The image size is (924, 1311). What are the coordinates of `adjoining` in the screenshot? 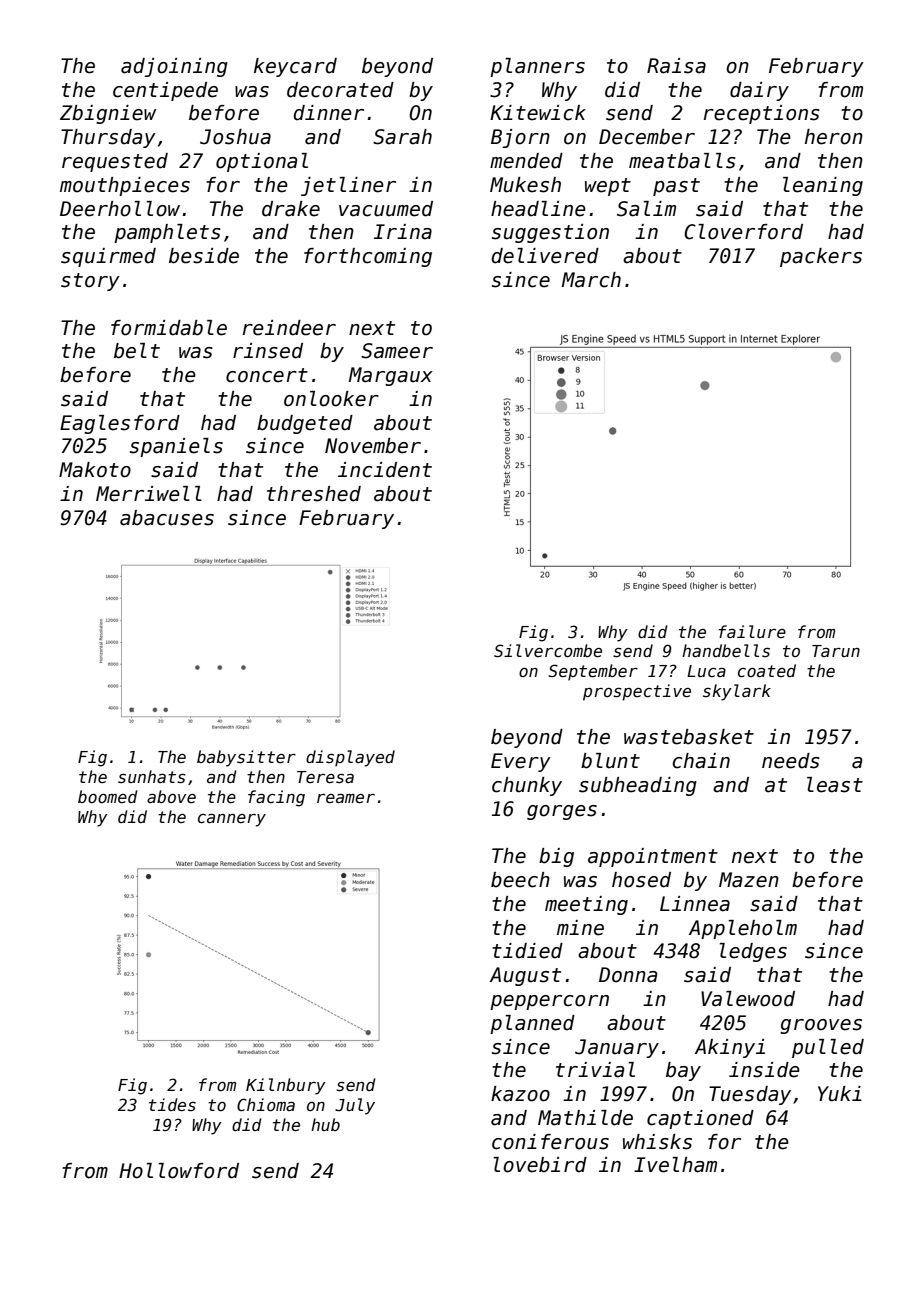 It's located at (174, 67).
